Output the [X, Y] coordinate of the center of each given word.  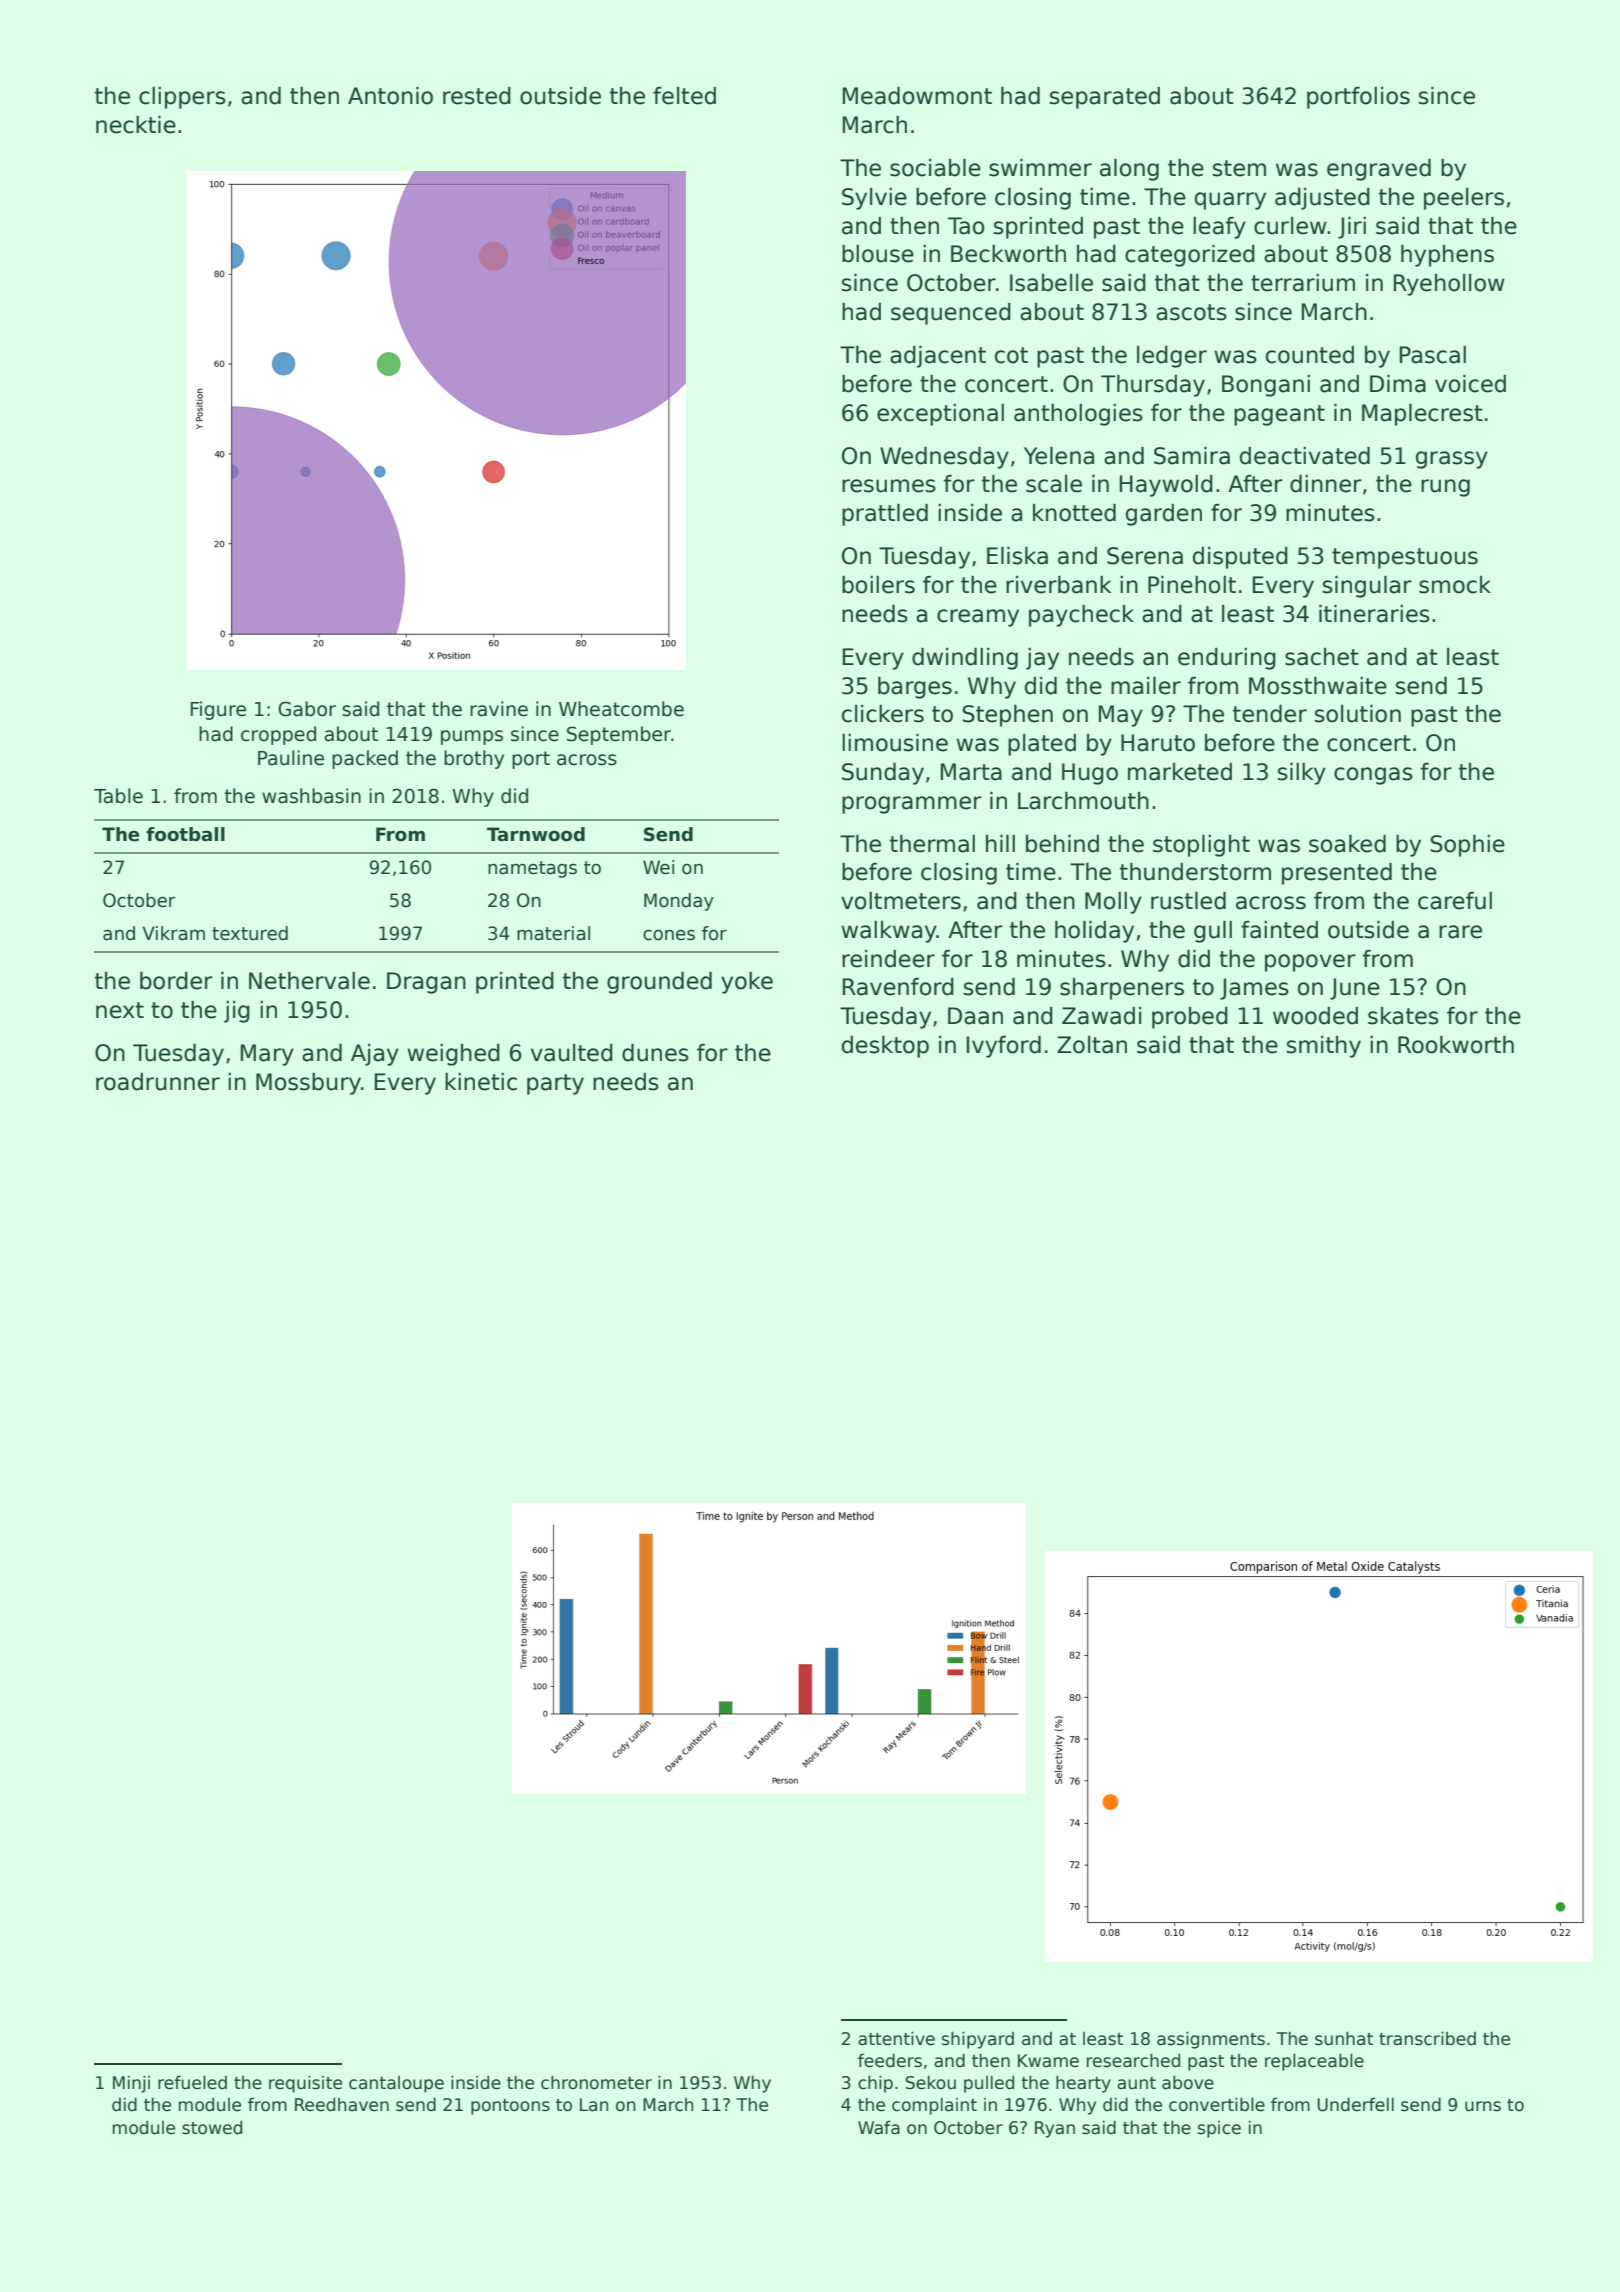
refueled [192, 2082]
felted [684, 96]
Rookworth [1456, 1045]
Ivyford [1004, 1047]
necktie [136, 125]
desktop [885, 1047]
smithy [1324, 1047]
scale [1054, 484]
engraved [1379, 170]
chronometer [596, 2083]
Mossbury [308, 1084]
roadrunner [158, 1082]
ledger [1172, 357]
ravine [499, 709]
